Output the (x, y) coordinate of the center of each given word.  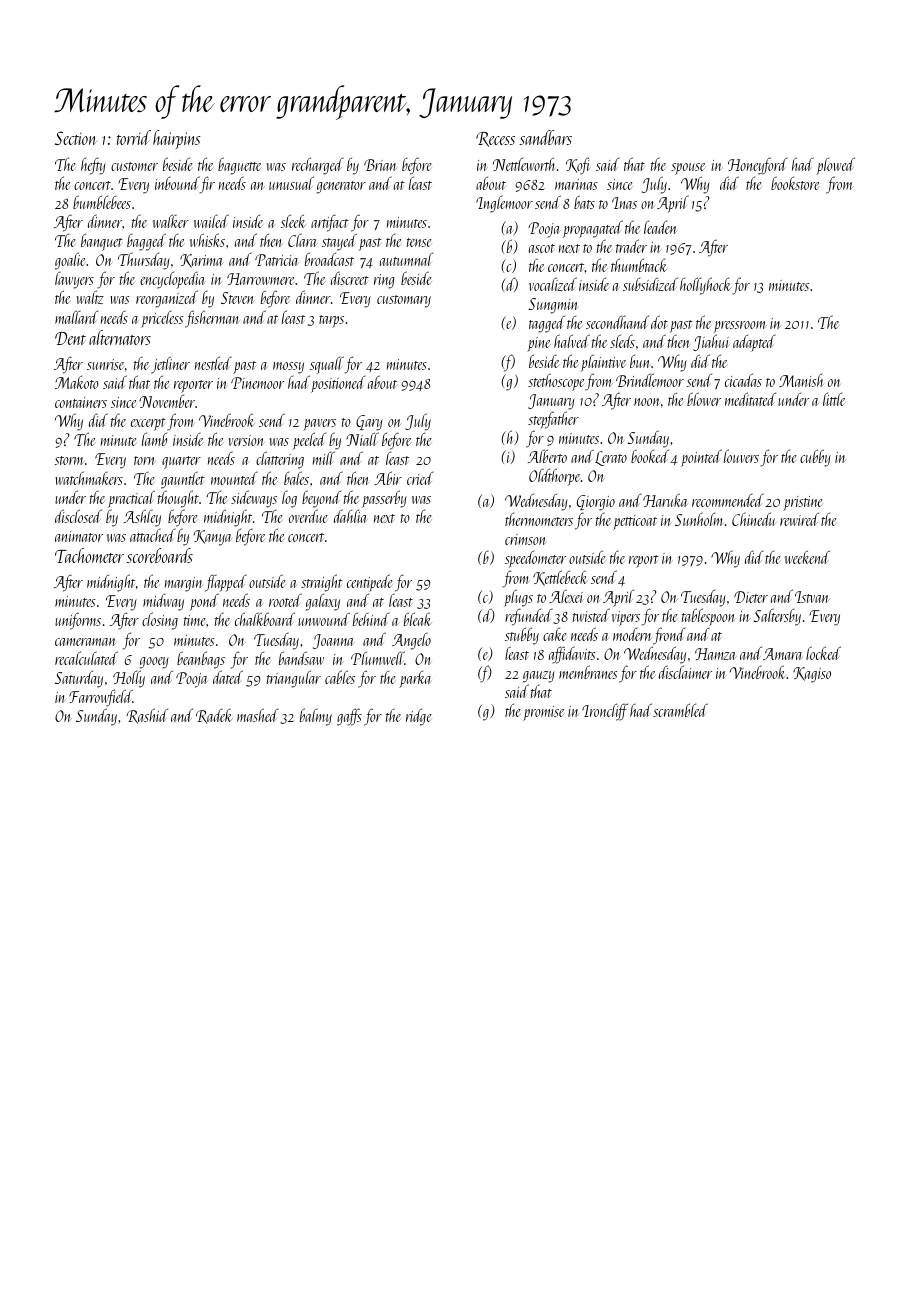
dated (228, 677)
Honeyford (758, 166)
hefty (93, 166)
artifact (330, 223)
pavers (319, 426)
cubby (815, 458)
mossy (288, 368)
